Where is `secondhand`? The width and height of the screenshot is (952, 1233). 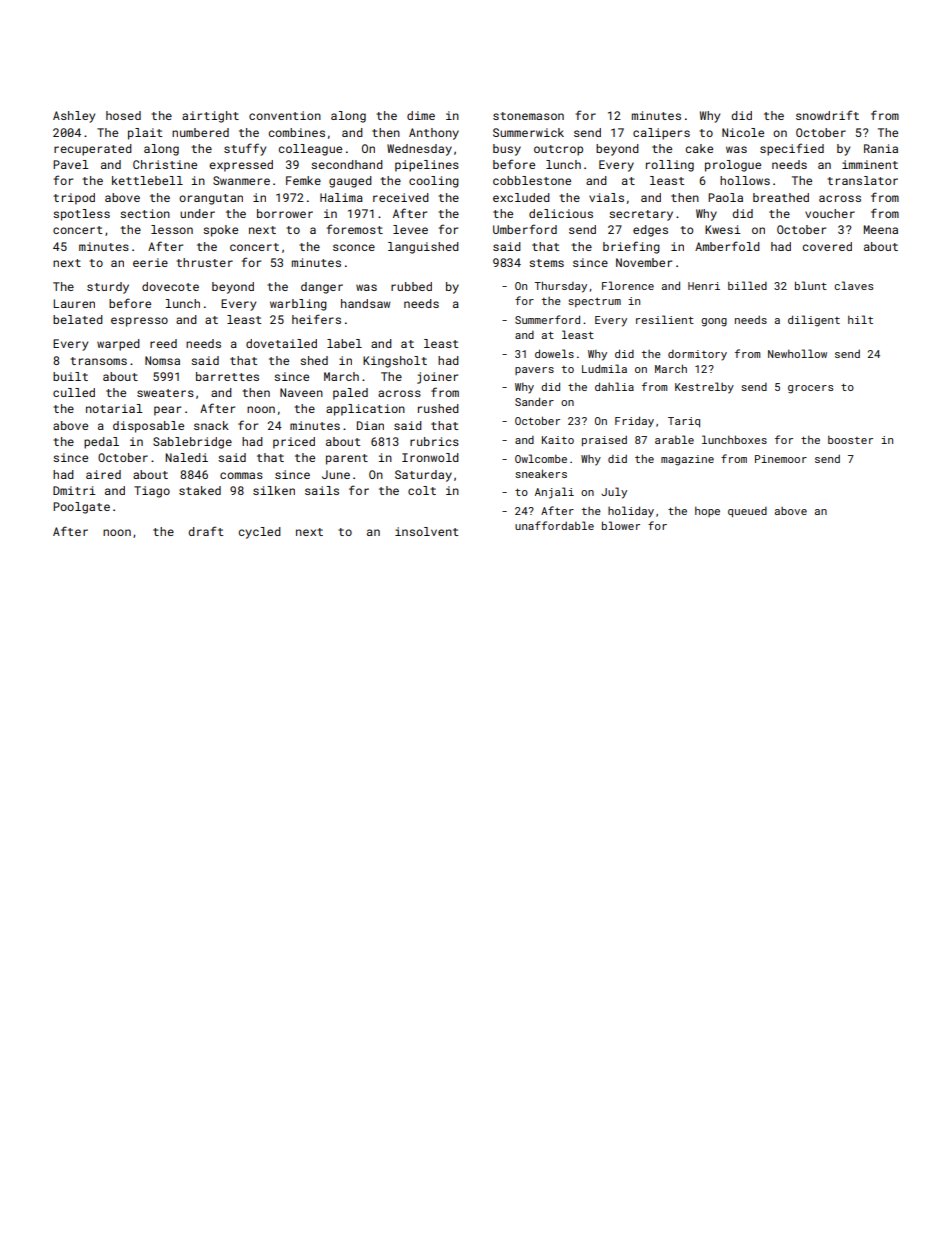 secondhand is located at coordinates (347, 164).
